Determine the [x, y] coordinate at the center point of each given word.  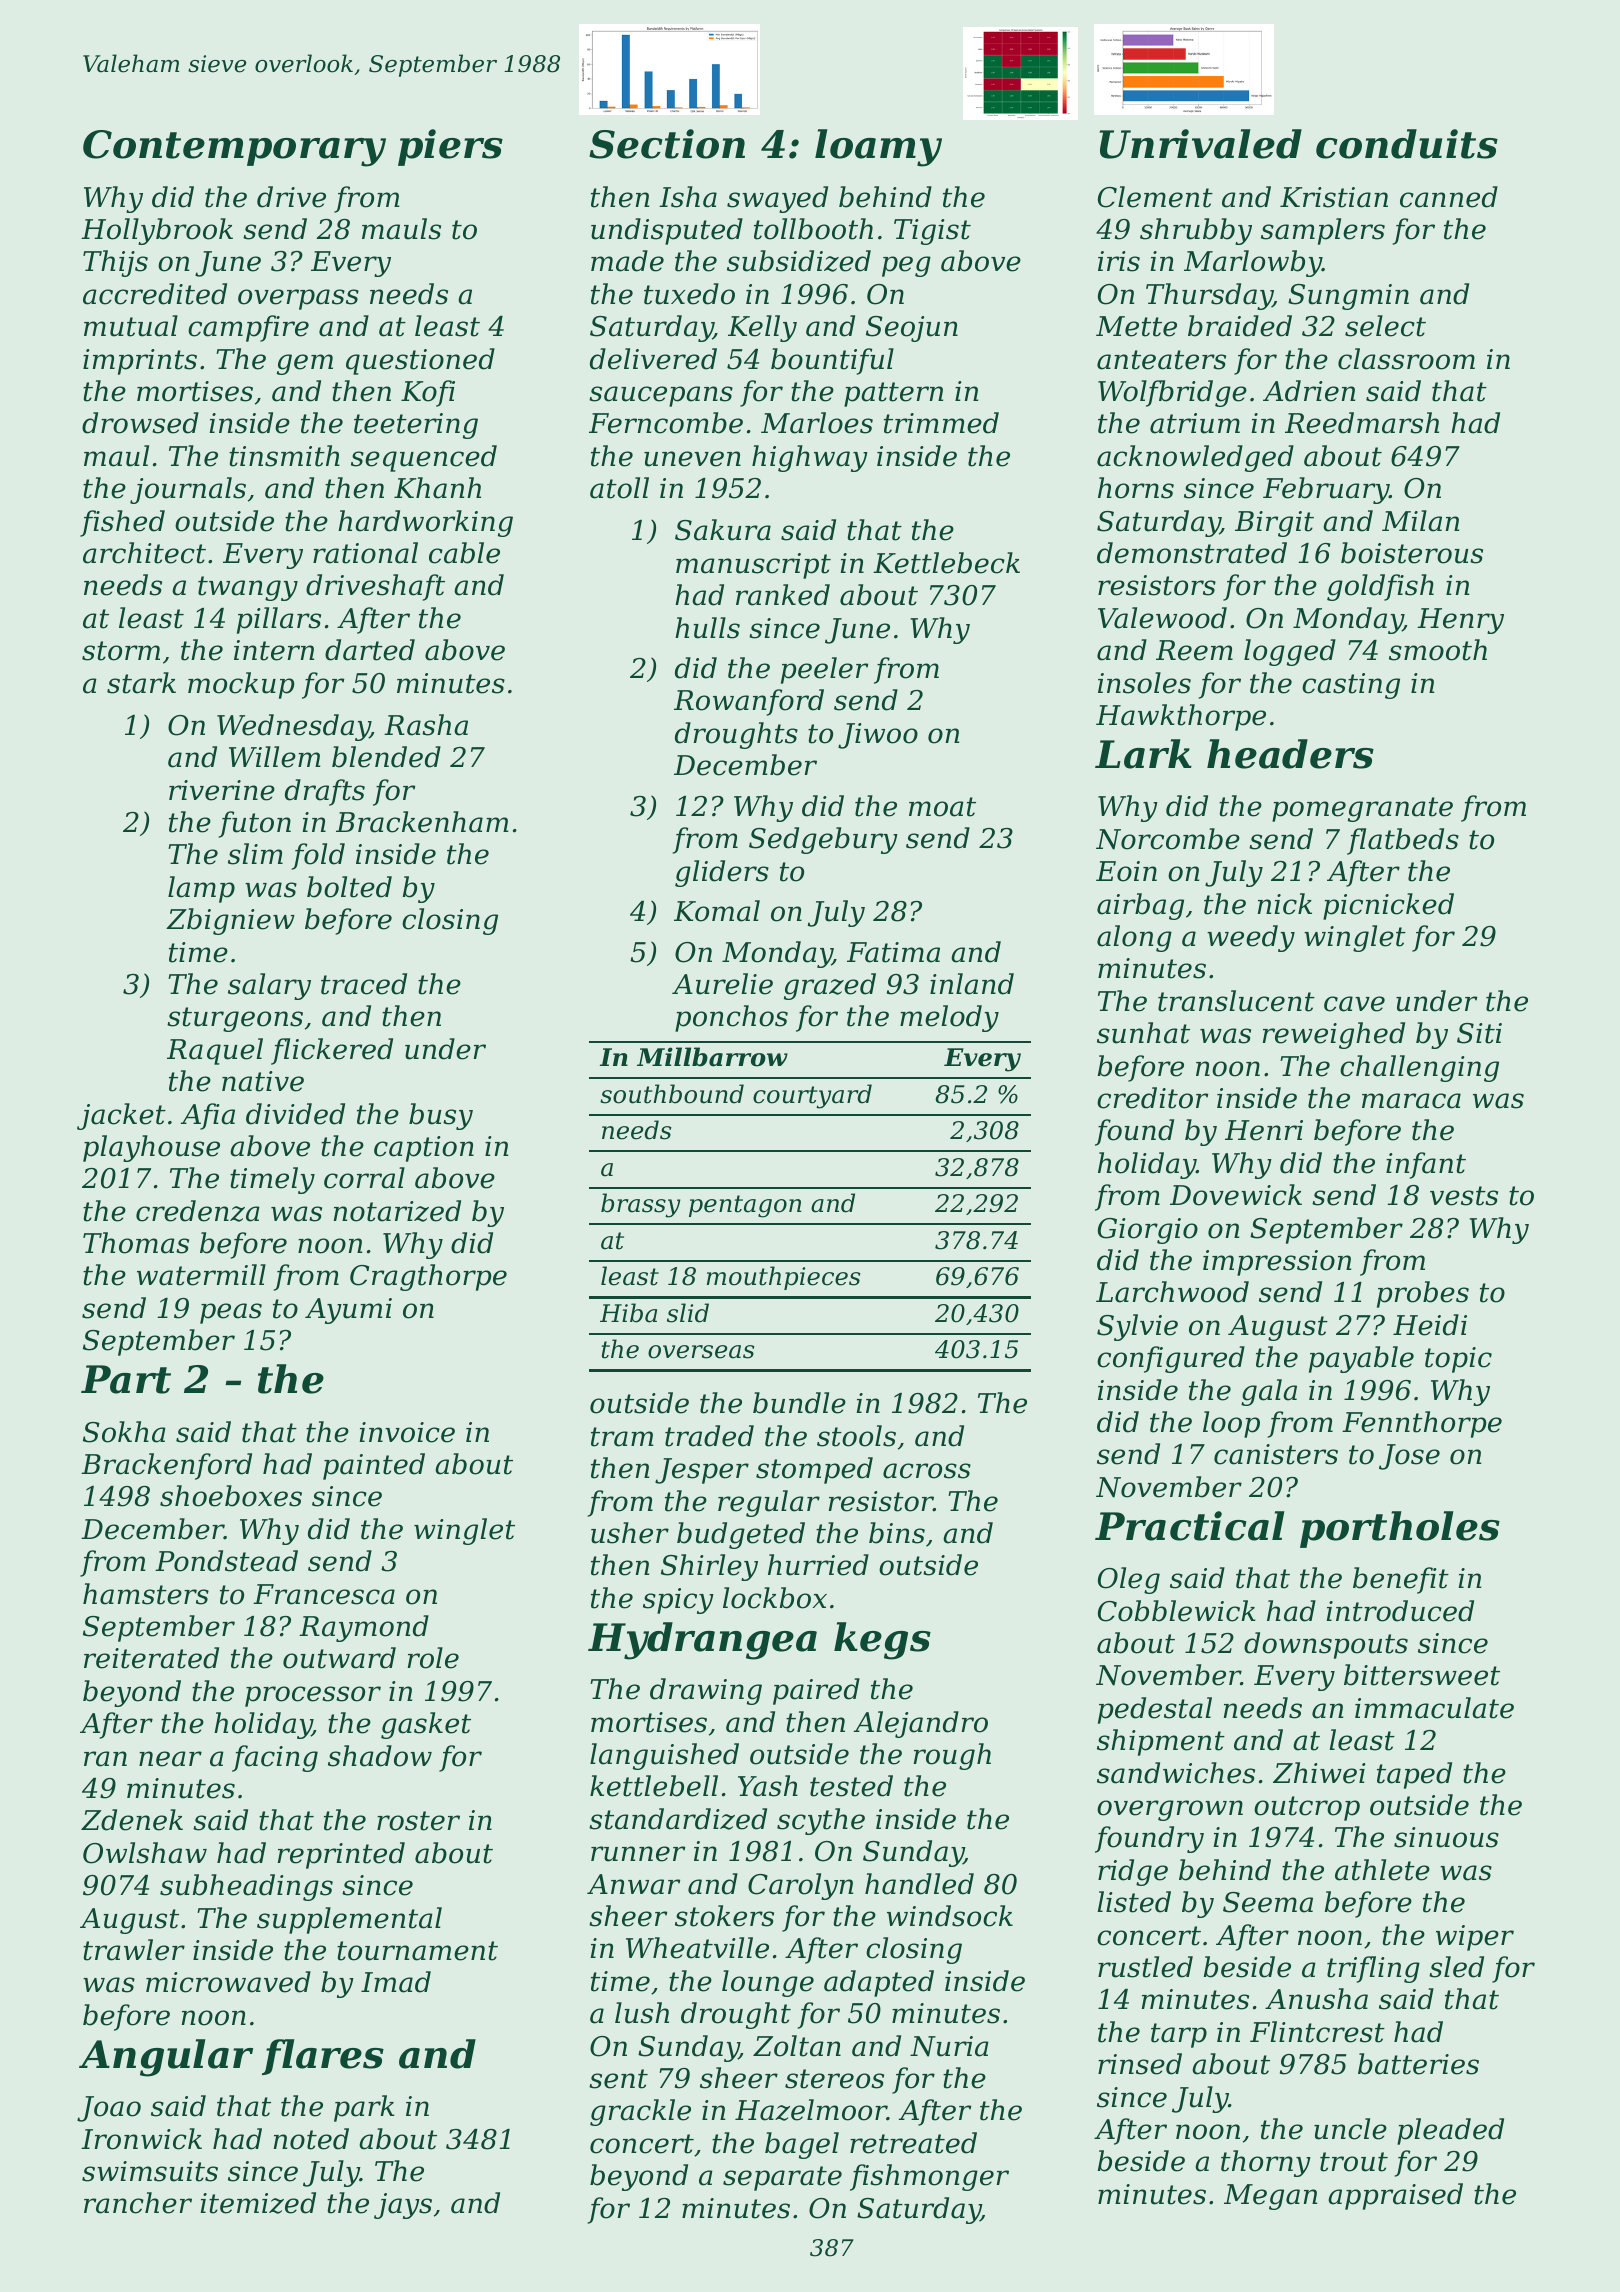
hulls [707, 628]
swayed [777, 199]
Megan [1270, 2197]
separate [782, 2178]
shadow [380, 1756]
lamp [201, 889]
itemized [258, 2203]
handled [919, 1884]
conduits [1407, 144]
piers [450, 147]
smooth [1438, 650]
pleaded [1450, 2131]
